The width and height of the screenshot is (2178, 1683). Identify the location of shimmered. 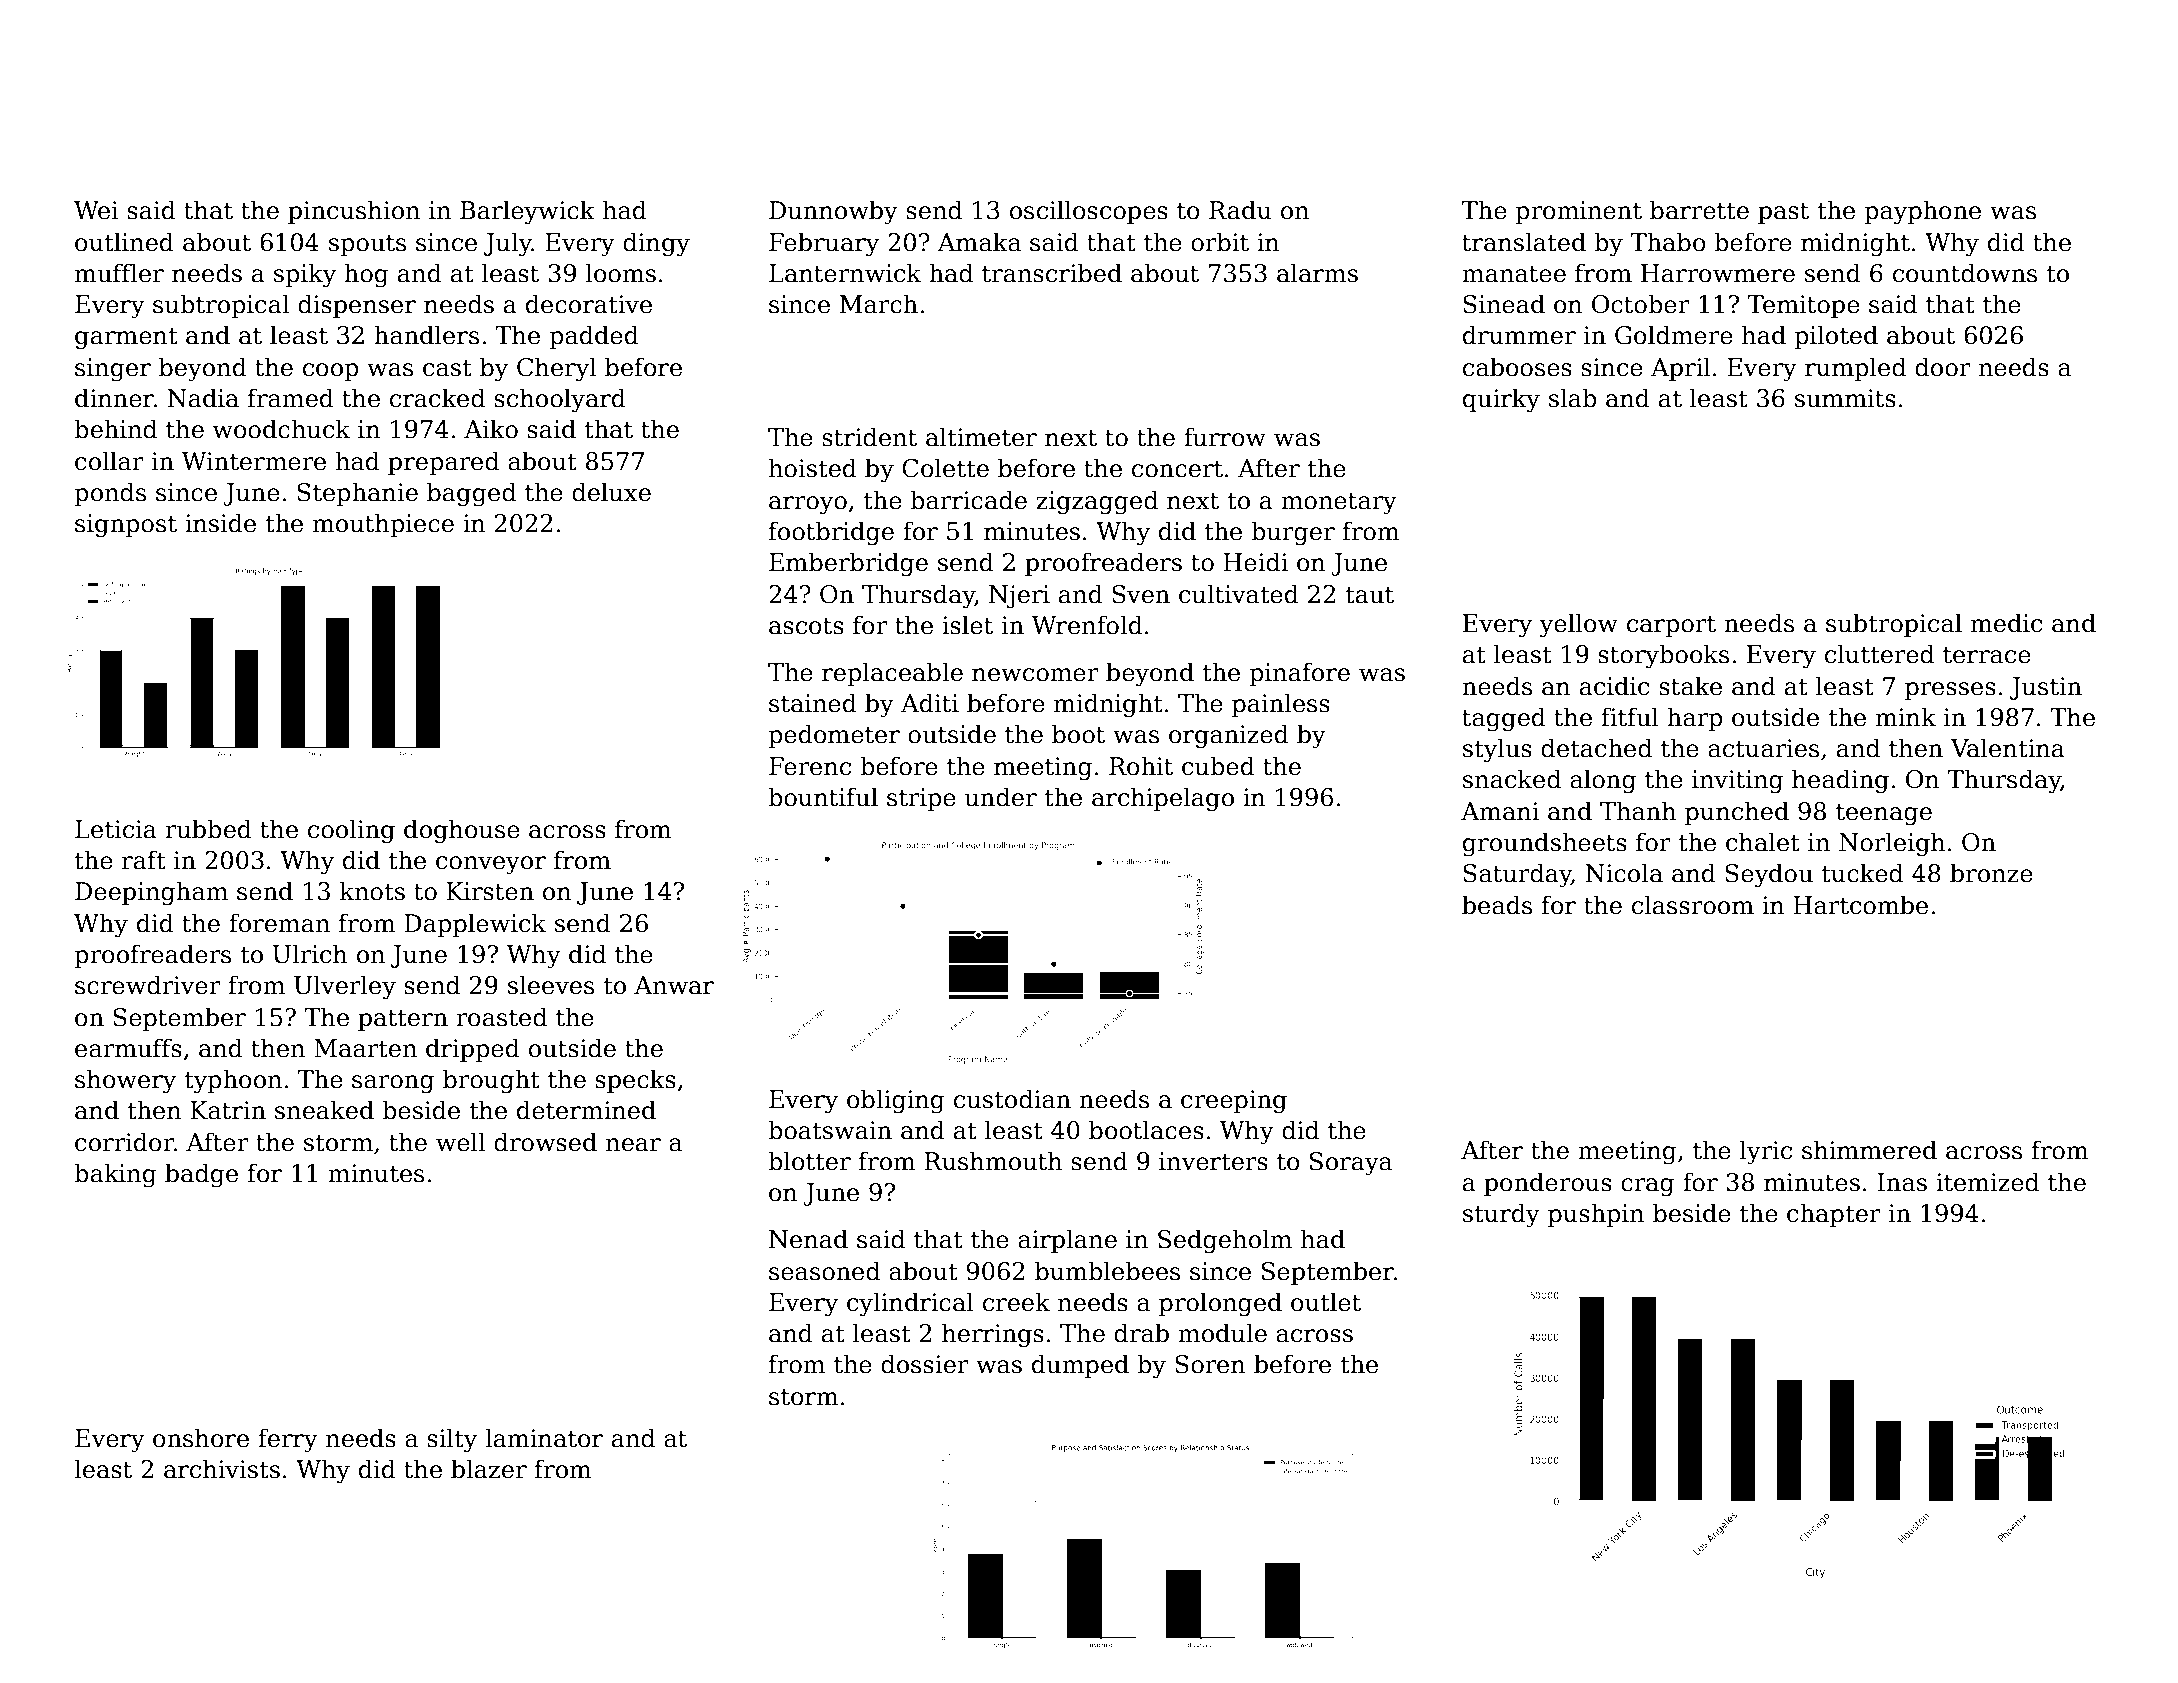
(1869, 1150).
